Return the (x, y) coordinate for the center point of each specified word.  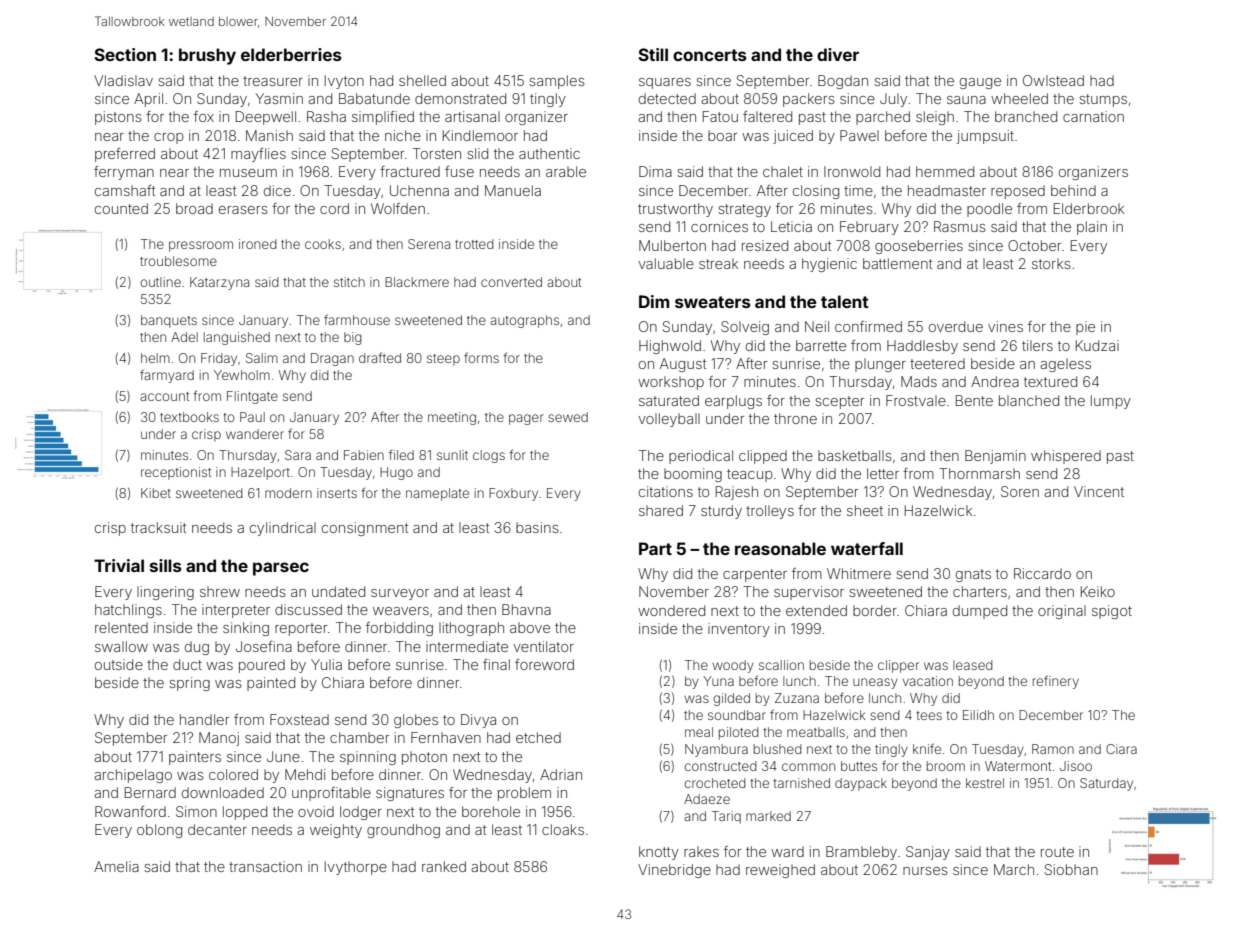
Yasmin (279, 98)
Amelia (116, 866)
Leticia (791, 226)
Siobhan (1071, 869)
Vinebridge (674, 871)
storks (1051, 263)
